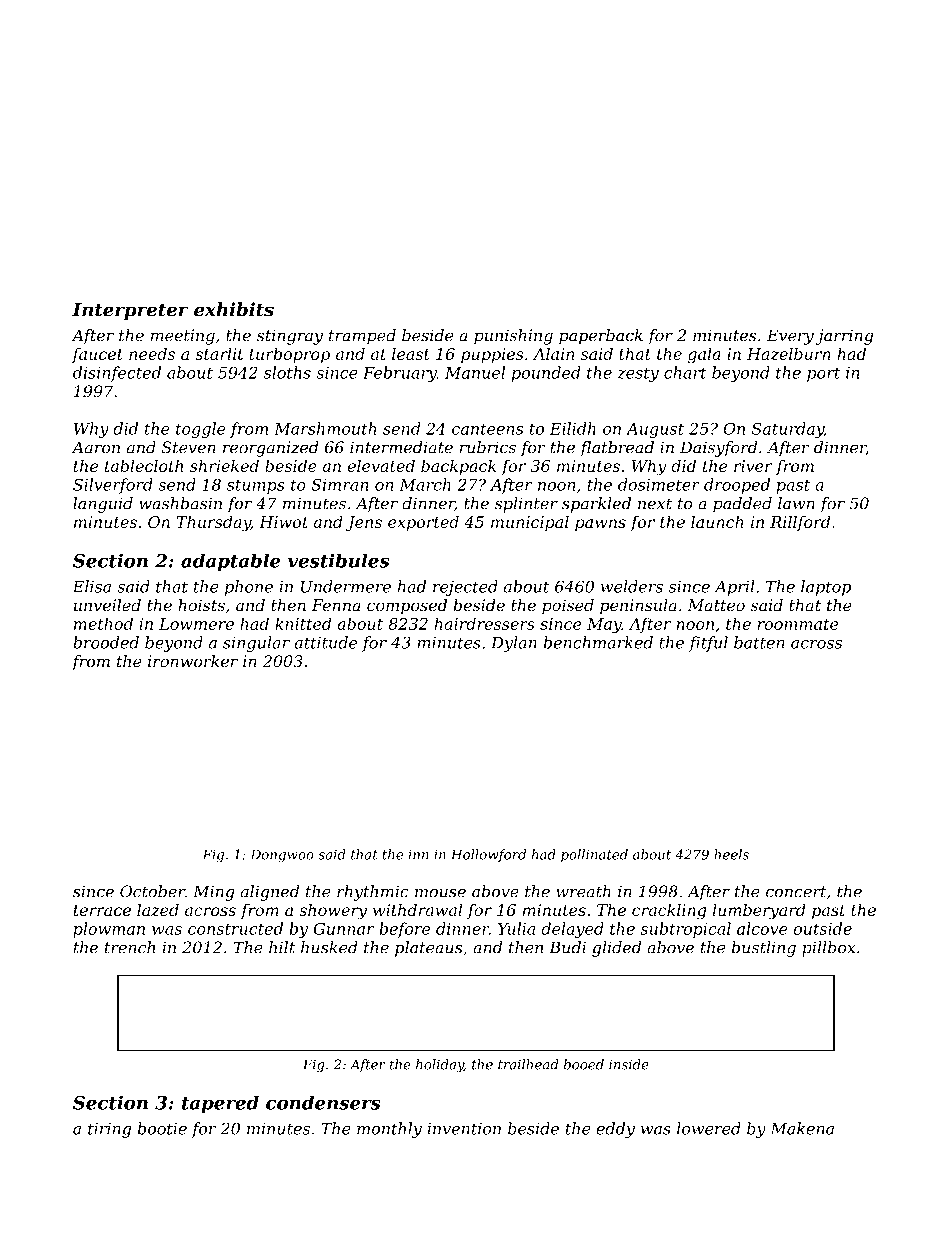 This image has width=952, height=1233. Describe the element at coordinates (407, 607) in the image. I see `composed` at that location.
